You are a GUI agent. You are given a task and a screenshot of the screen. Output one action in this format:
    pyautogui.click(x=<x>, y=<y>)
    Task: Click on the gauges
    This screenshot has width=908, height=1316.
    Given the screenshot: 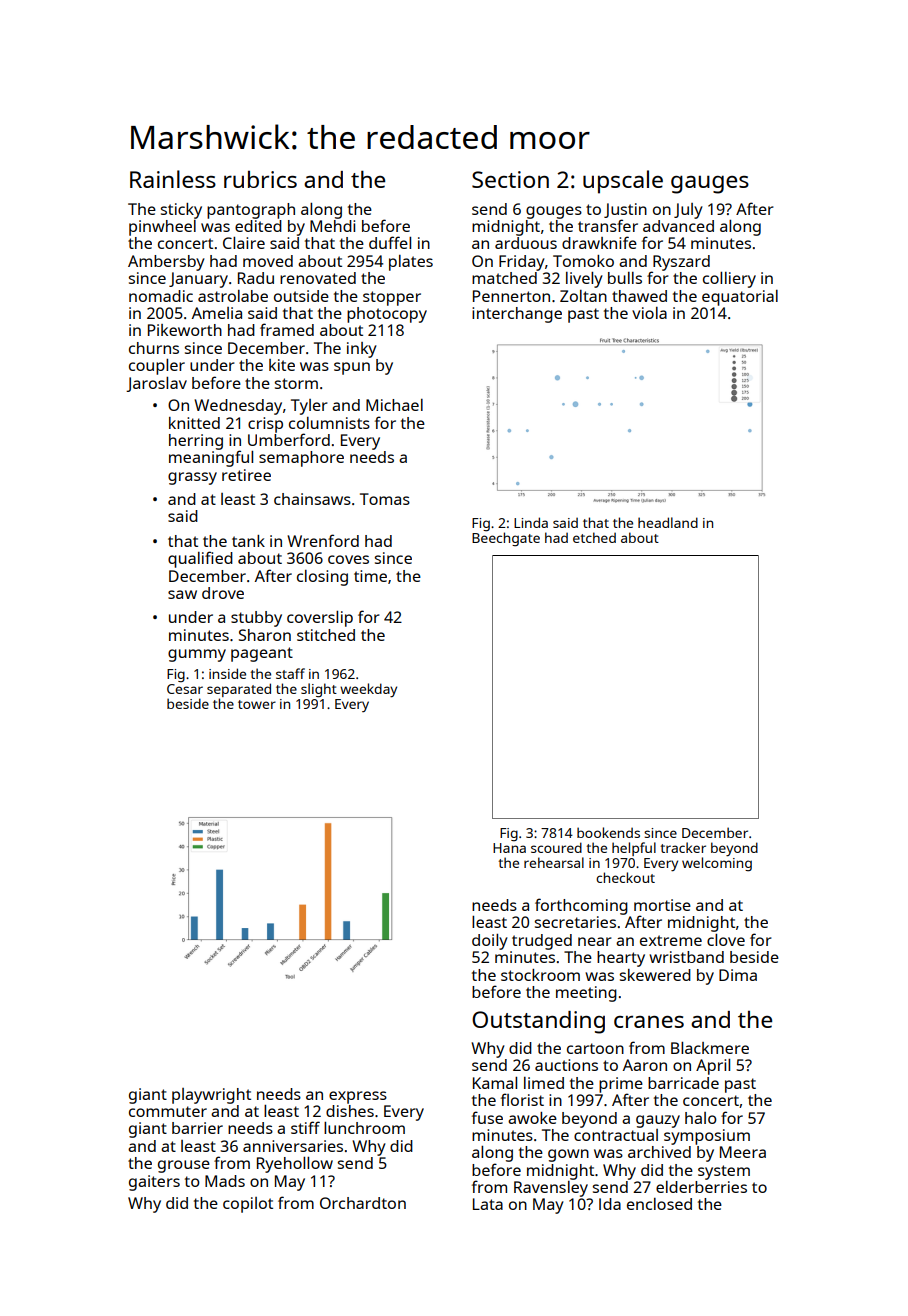 What is the action you would take?
    pyautogui.click(x=710, y=184)
